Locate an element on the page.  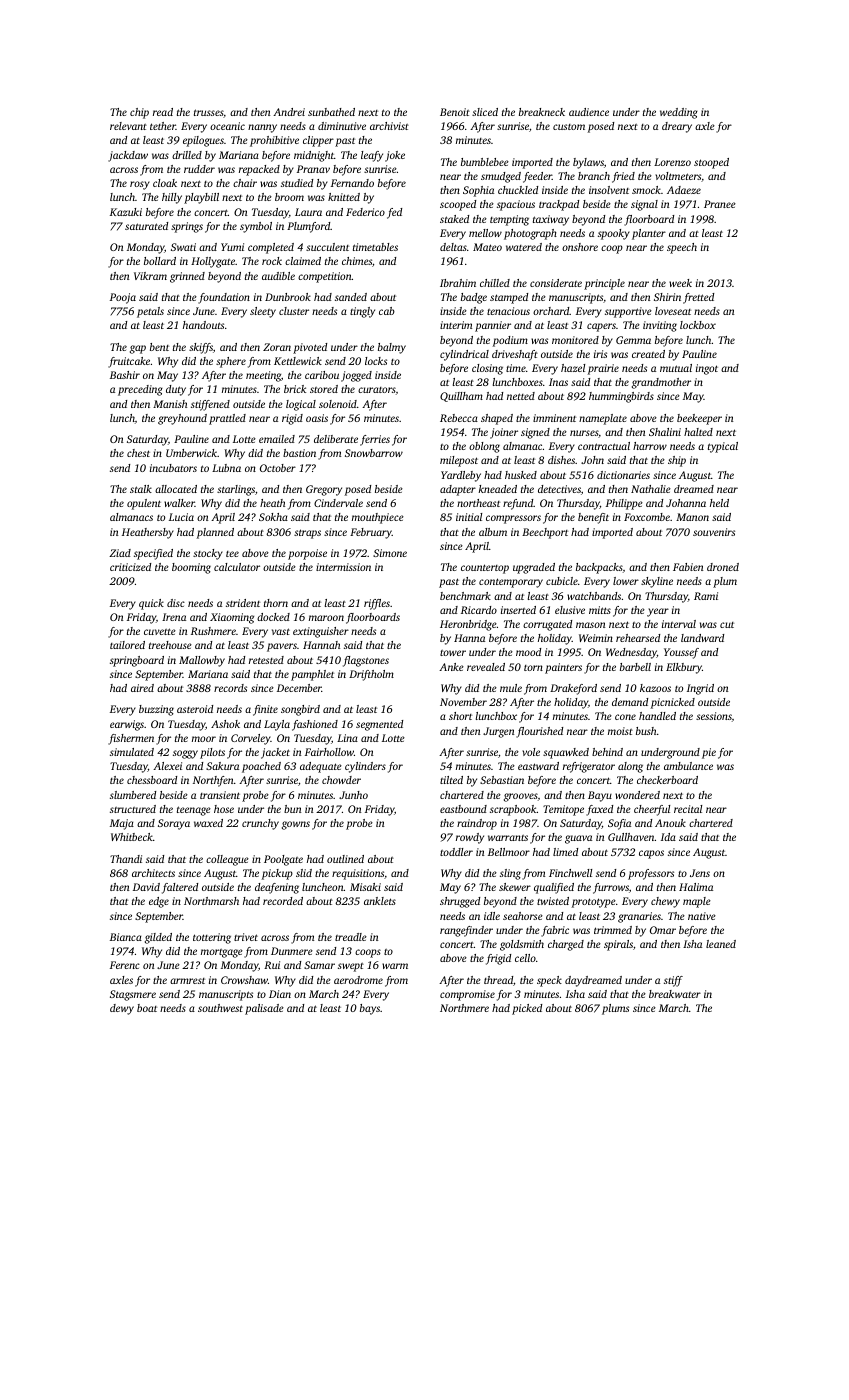
trivet is located at coordinates (246, 937).
